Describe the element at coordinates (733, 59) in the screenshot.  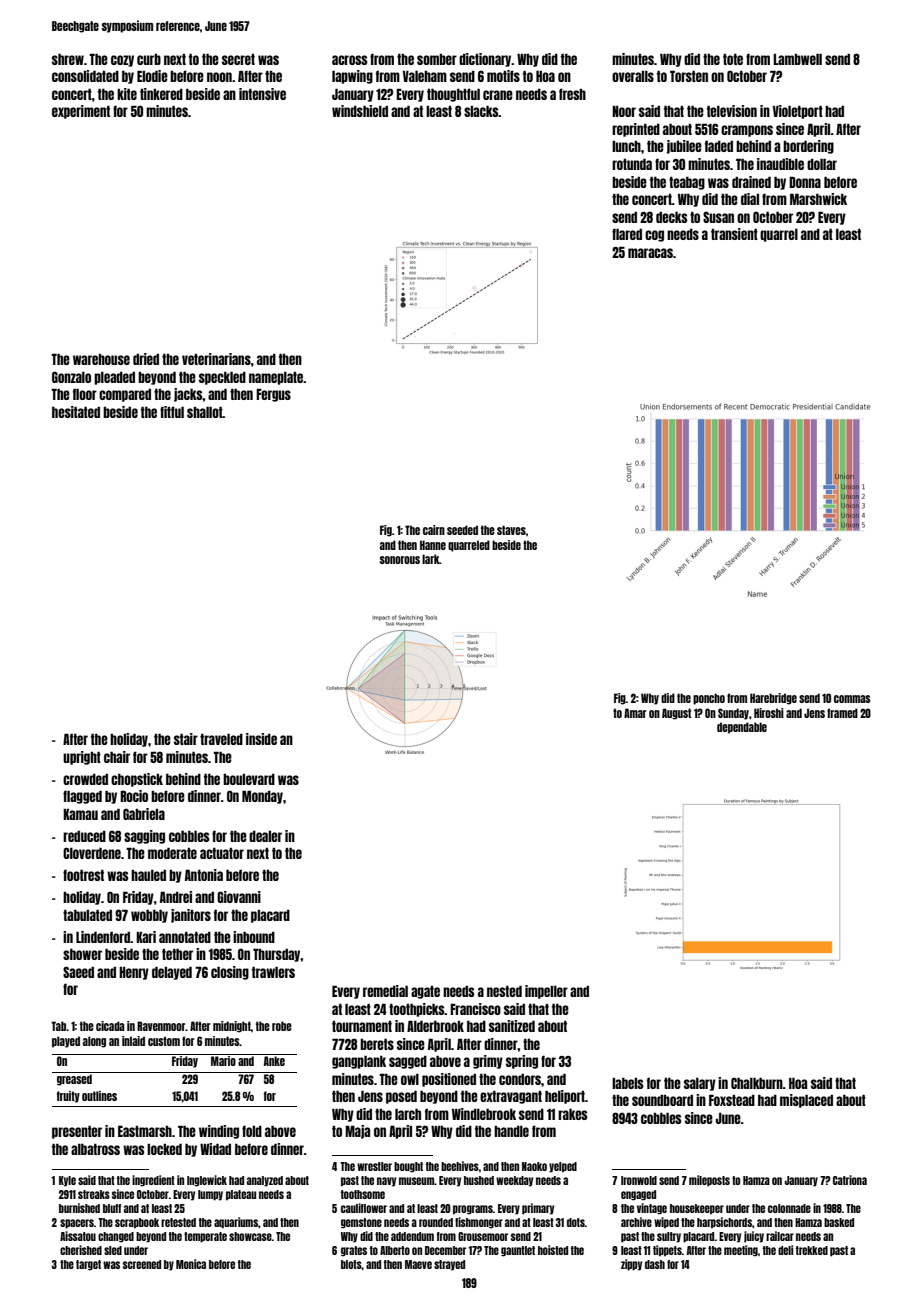
I see `tote` at that location.
